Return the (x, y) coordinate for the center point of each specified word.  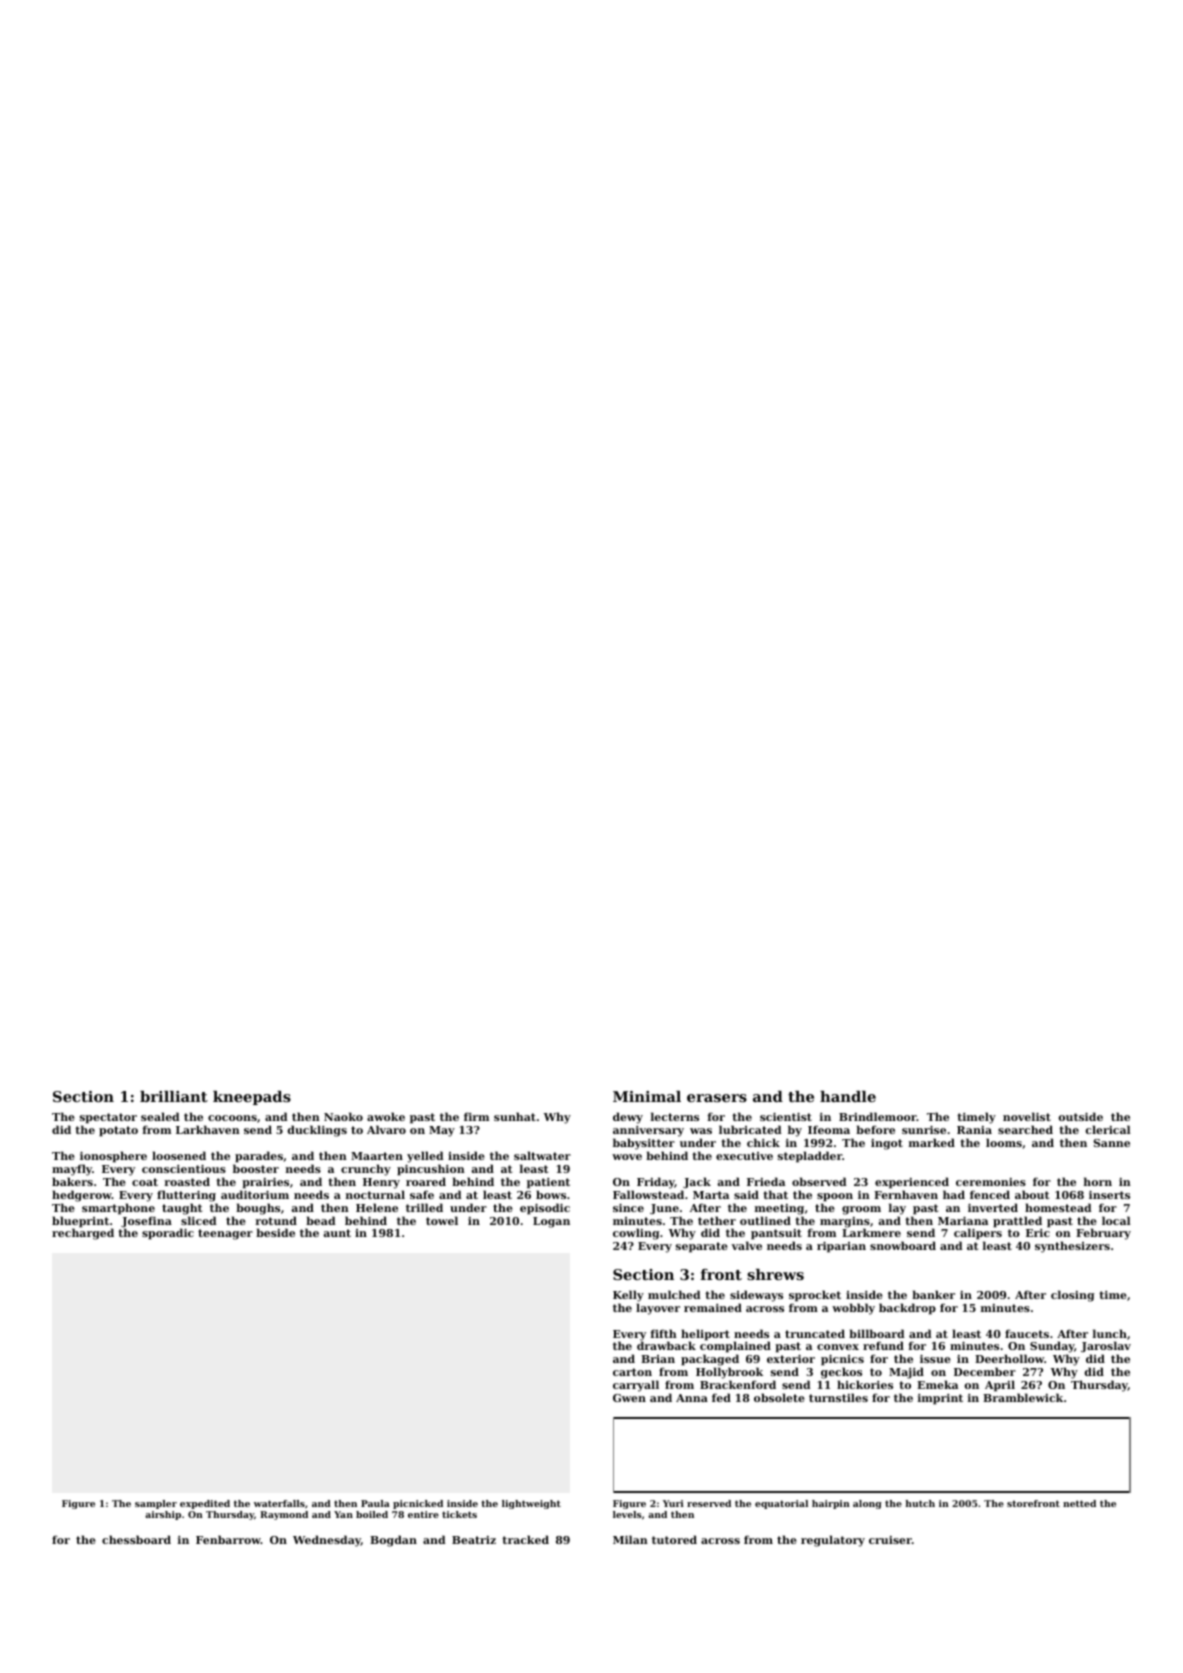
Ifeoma (829, 1129)
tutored (674, 1539)
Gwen (629, 1398)
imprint (940, 1399)
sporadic (168, 1234)
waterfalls (279, 1503)
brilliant (174, 1096)
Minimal (647, 1096)
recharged (83, 1234)
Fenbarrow (228, 1539)
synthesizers (1072, 1247)
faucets (1027, 1333)
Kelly (628, 1296)
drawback (666, 1346)
